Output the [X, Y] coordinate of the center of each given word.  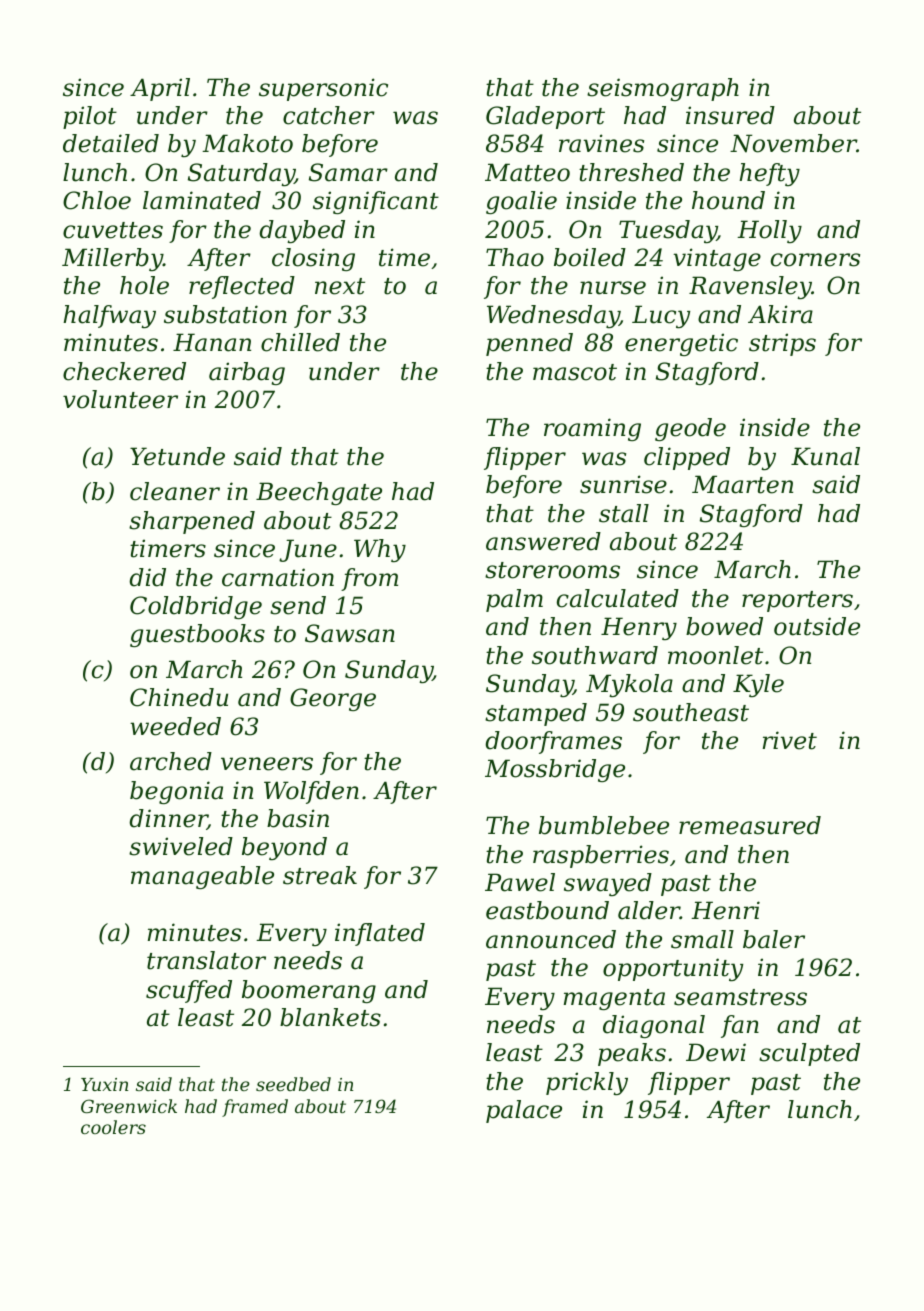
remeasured [750, 825]
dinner [168, 819]
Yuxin [104, 1084]
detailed [111, 143]
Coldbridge [196, 607]
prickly [587, 1083]
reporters [797, 601]
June [308, 550]
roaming [592, 429]
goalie [521, 202]
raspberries [601, 856]
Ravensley [750, 287]
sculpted [809, 1054]
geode [690, 429]
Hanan [212, 342]
